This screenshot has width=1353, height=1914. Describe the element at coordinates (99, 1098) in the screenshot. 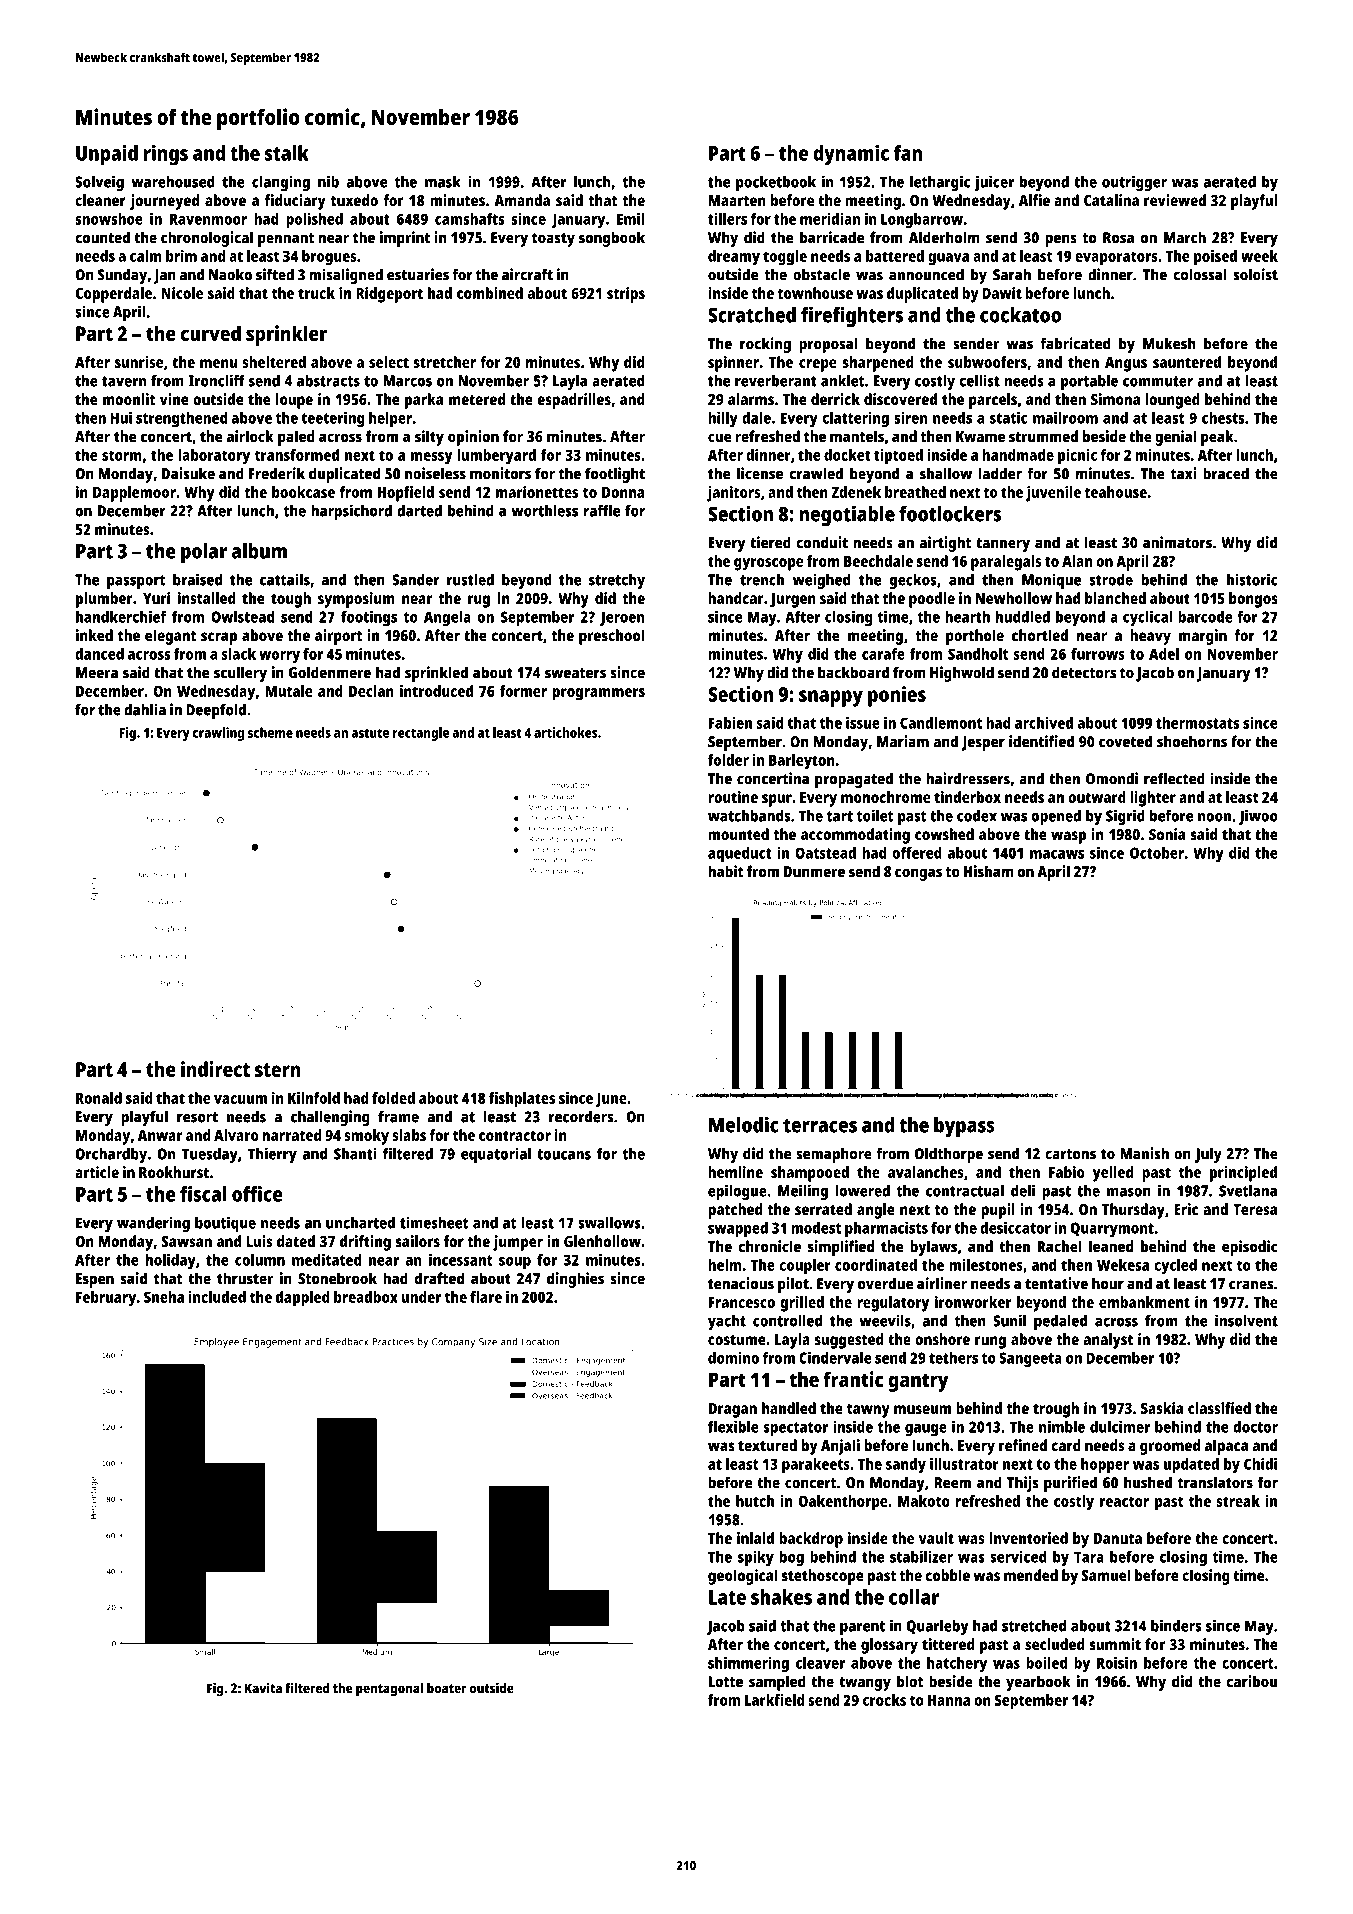

I see `Ronald` at that location.
